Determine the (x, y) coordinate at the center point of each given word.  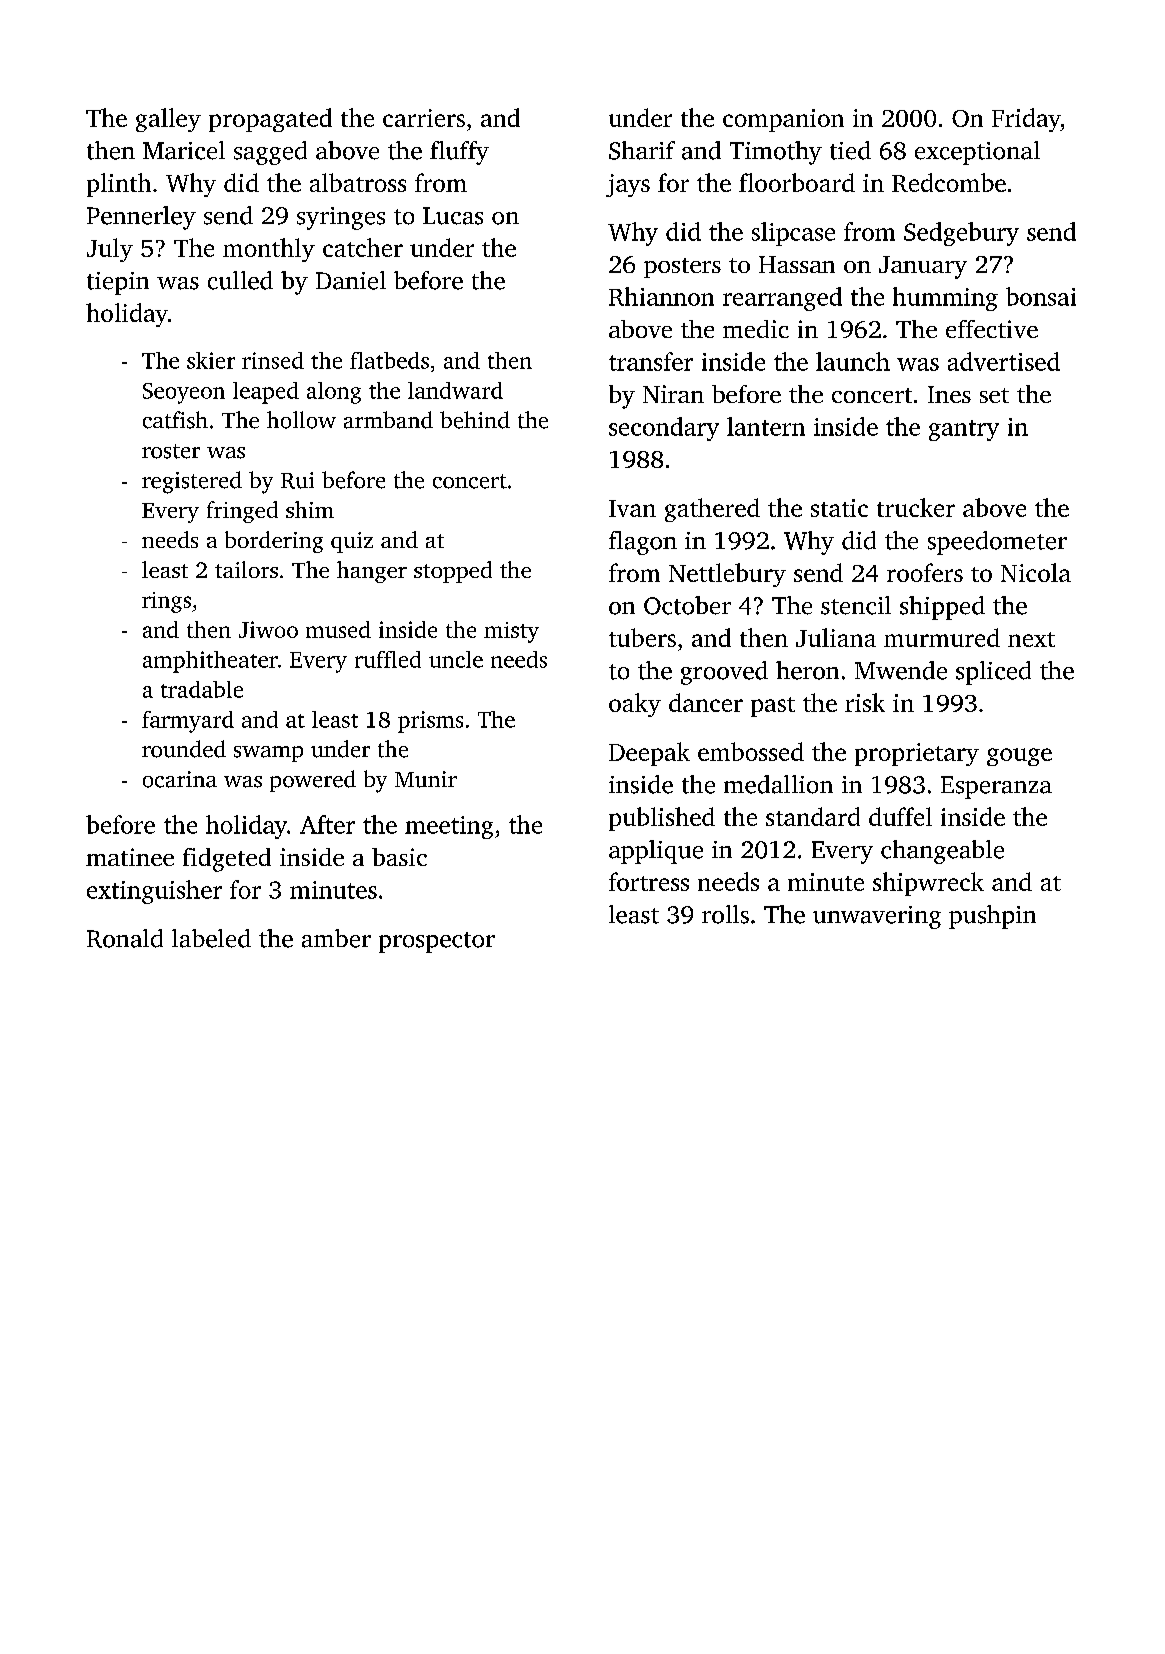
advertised (1004, 361)
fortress (649, 881)
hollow (301, 420)
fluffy (459, 153)
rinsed (273, 360)
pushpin (992, 917)
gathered (712, 510)
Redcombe (949, 182)
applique (656, 852)
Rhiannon (661, 296)
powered (313, 781)
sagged (270, 153)
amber (336, 938)
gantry (964, 430)
